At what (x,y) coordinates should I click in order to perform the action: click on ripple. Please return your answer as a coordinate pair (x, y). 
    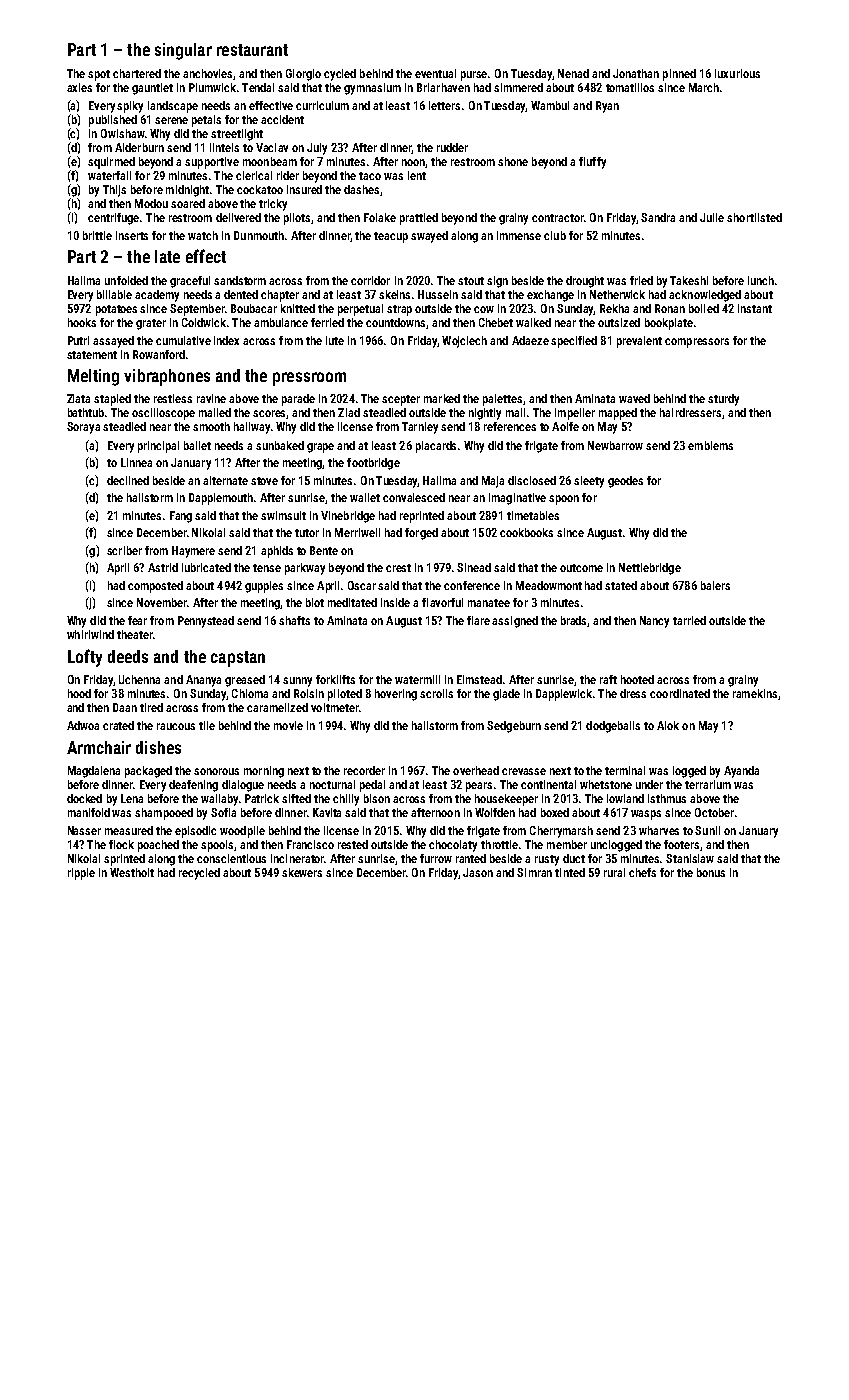
    Looking at the image, I should click on (81, 874).
